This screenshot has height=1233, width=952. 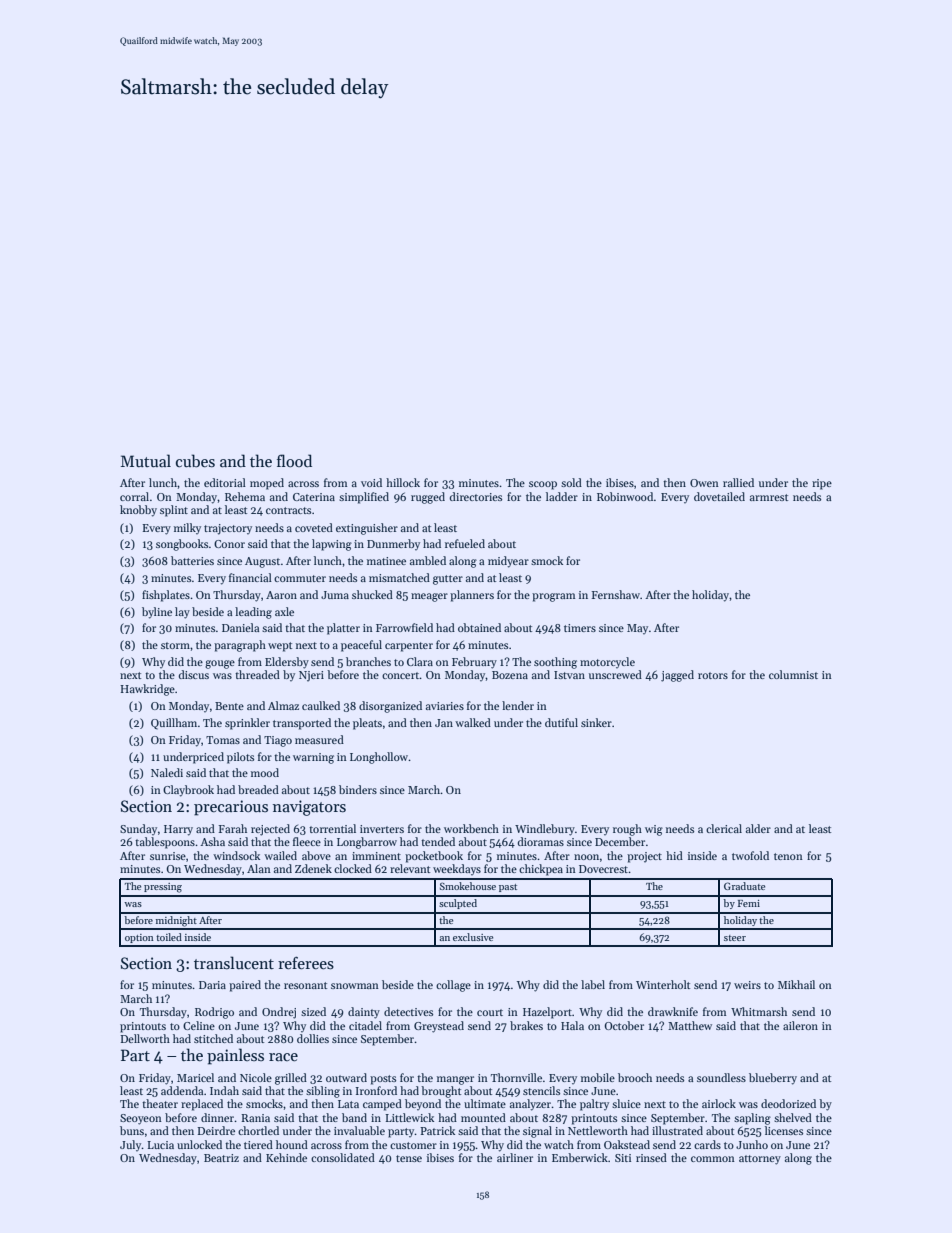 I want to click on Sunday, so click(x=138, y=829).
